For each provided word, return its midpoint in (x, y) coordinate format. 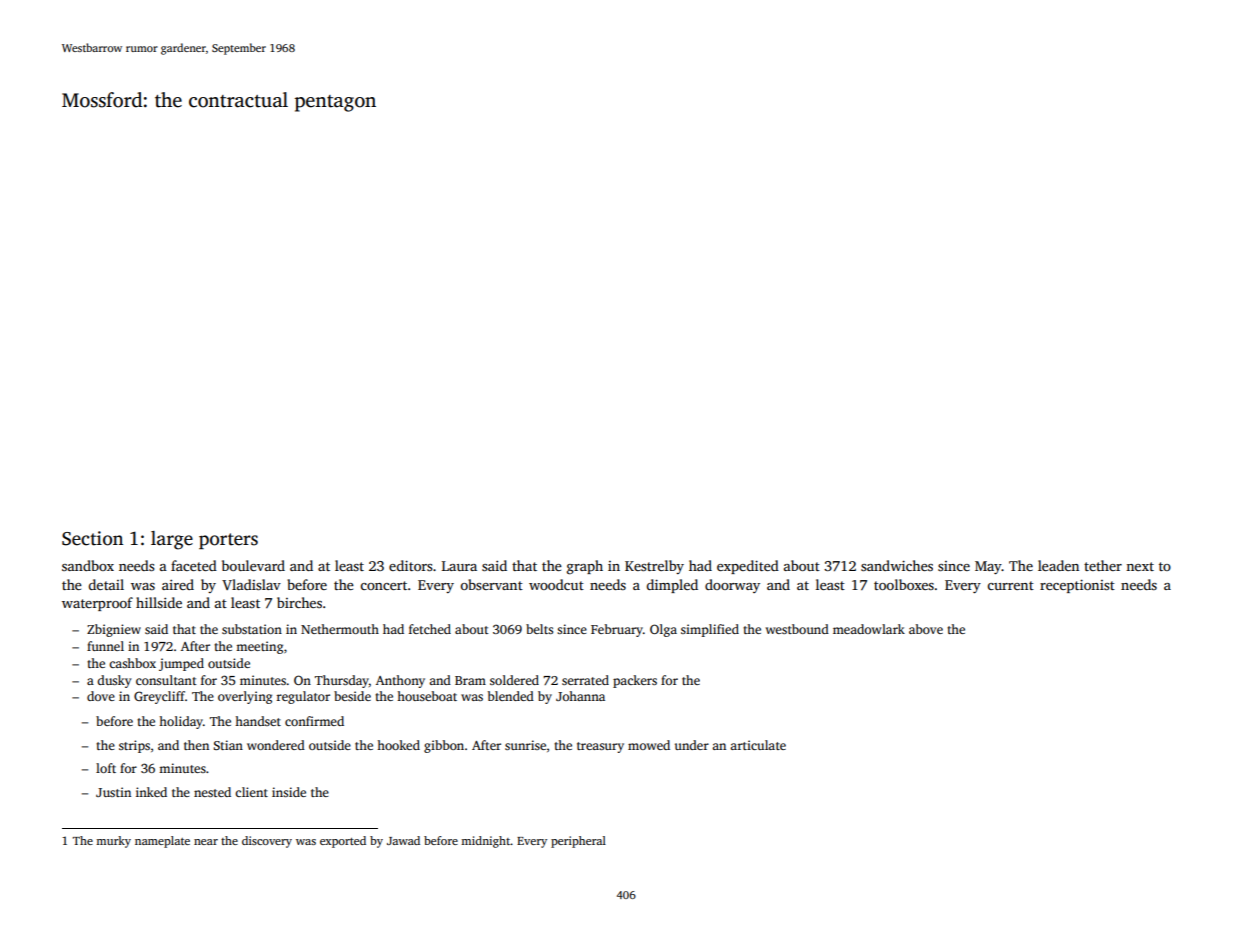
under (692, 745)
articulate (758, 745)
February (617, 630)
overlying (245, 697)
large (172, 540)
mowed (649, 745)
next (1140, 566)
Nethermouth (340, 629)
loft (106, 768)
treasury (600, 747)
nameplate (162, 842)
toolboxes (904, 584)
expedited (748, 567)
